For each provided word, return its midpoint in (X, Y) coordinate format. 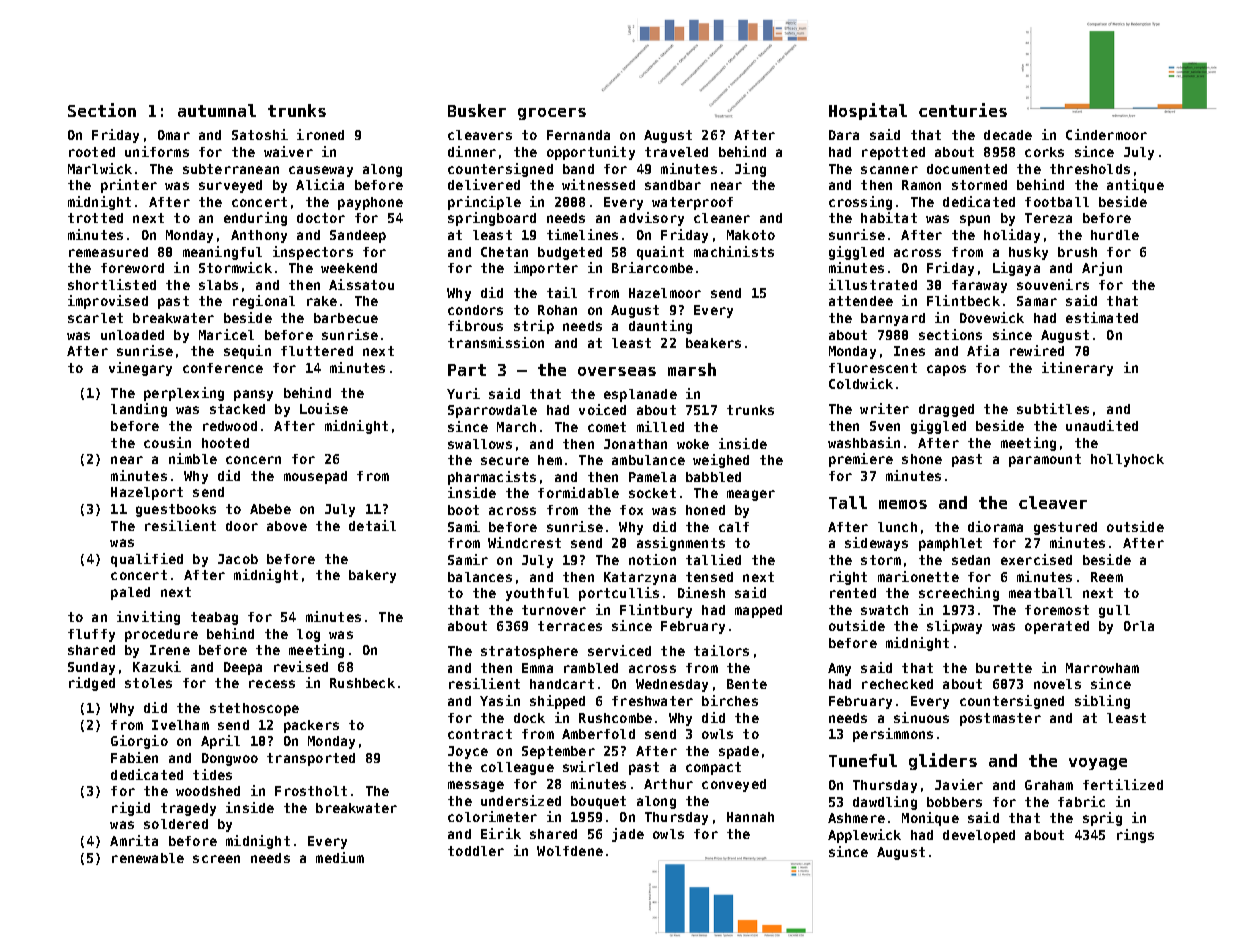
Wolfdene (570, 851)
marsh (692, 369)
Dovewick (992, 317)
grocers (552, 114)
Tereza (1048, 218)
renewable (148, 858)
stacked (237, 409)
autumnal (217, 110)
